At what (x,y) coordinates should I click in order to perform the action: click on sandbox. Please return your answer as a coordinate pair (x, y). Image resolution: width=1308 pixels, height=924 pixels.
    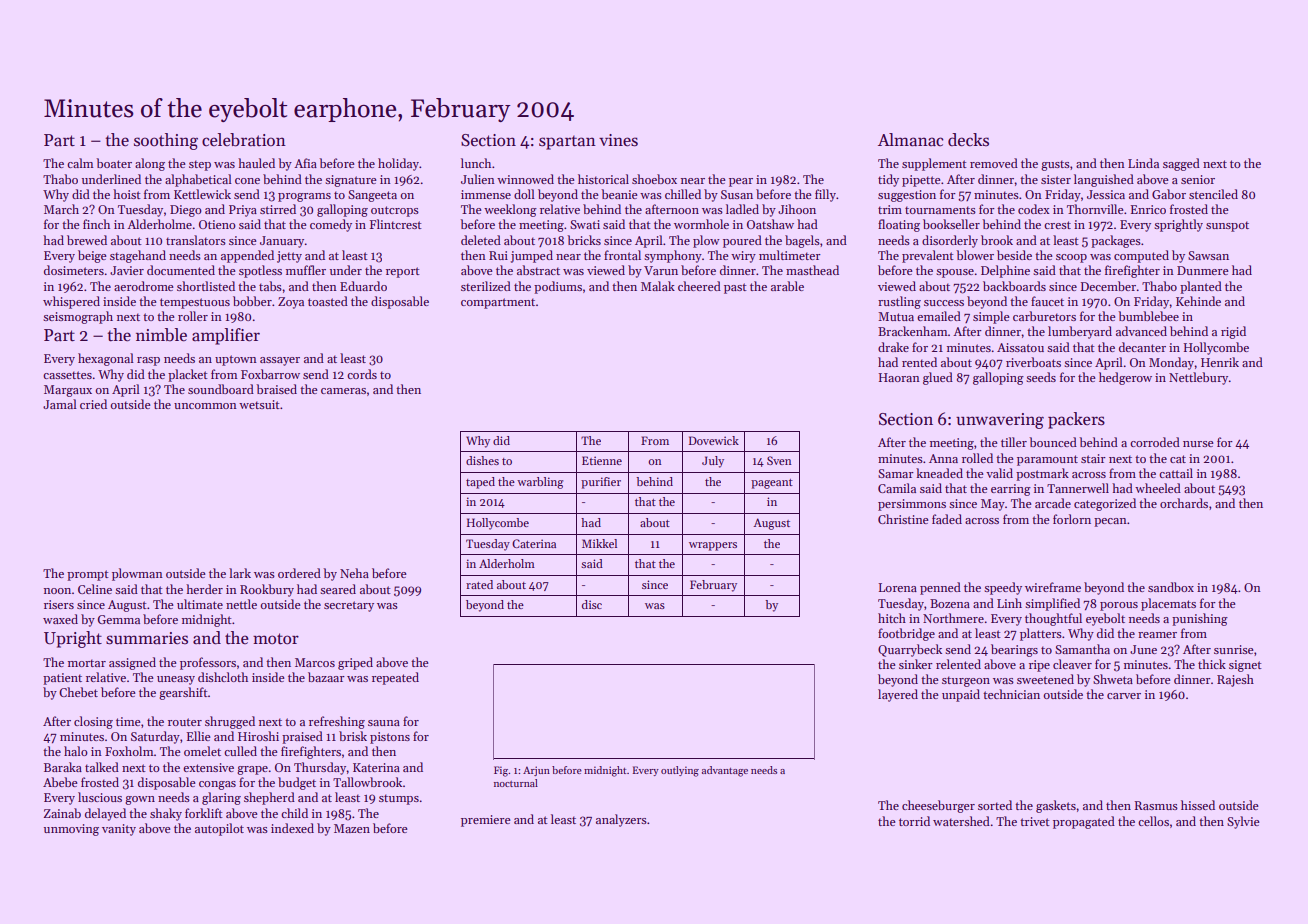
    Looking at the image, I should click on (1171, 587).
